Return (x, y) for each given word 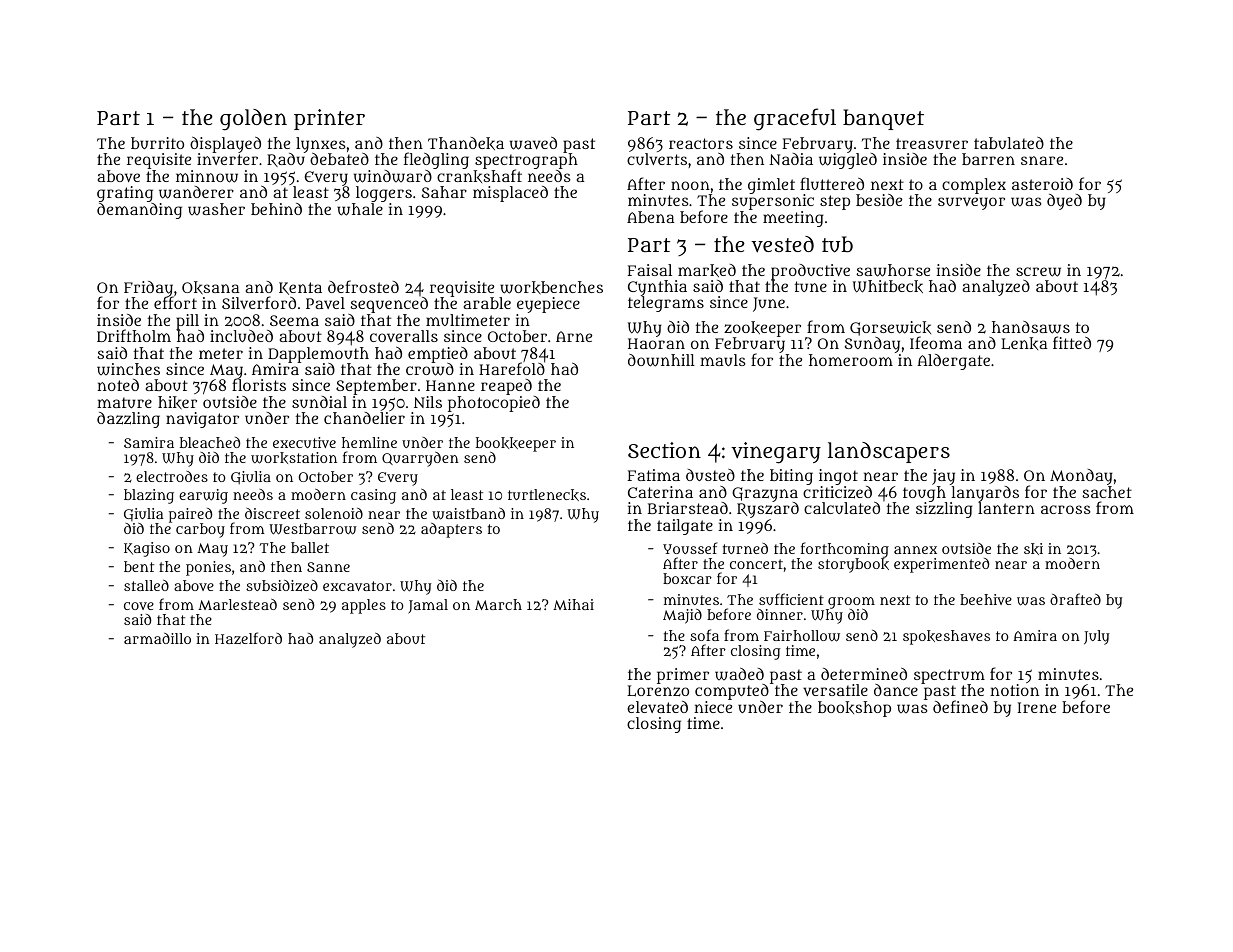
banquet (883, 119)
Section (664, 450)
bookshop (854, 709)
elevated (657, 707)
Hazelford (248, 638)
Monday (1081, 477)
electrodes (172, 476)
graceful (795, 119)
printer (329, 119)
